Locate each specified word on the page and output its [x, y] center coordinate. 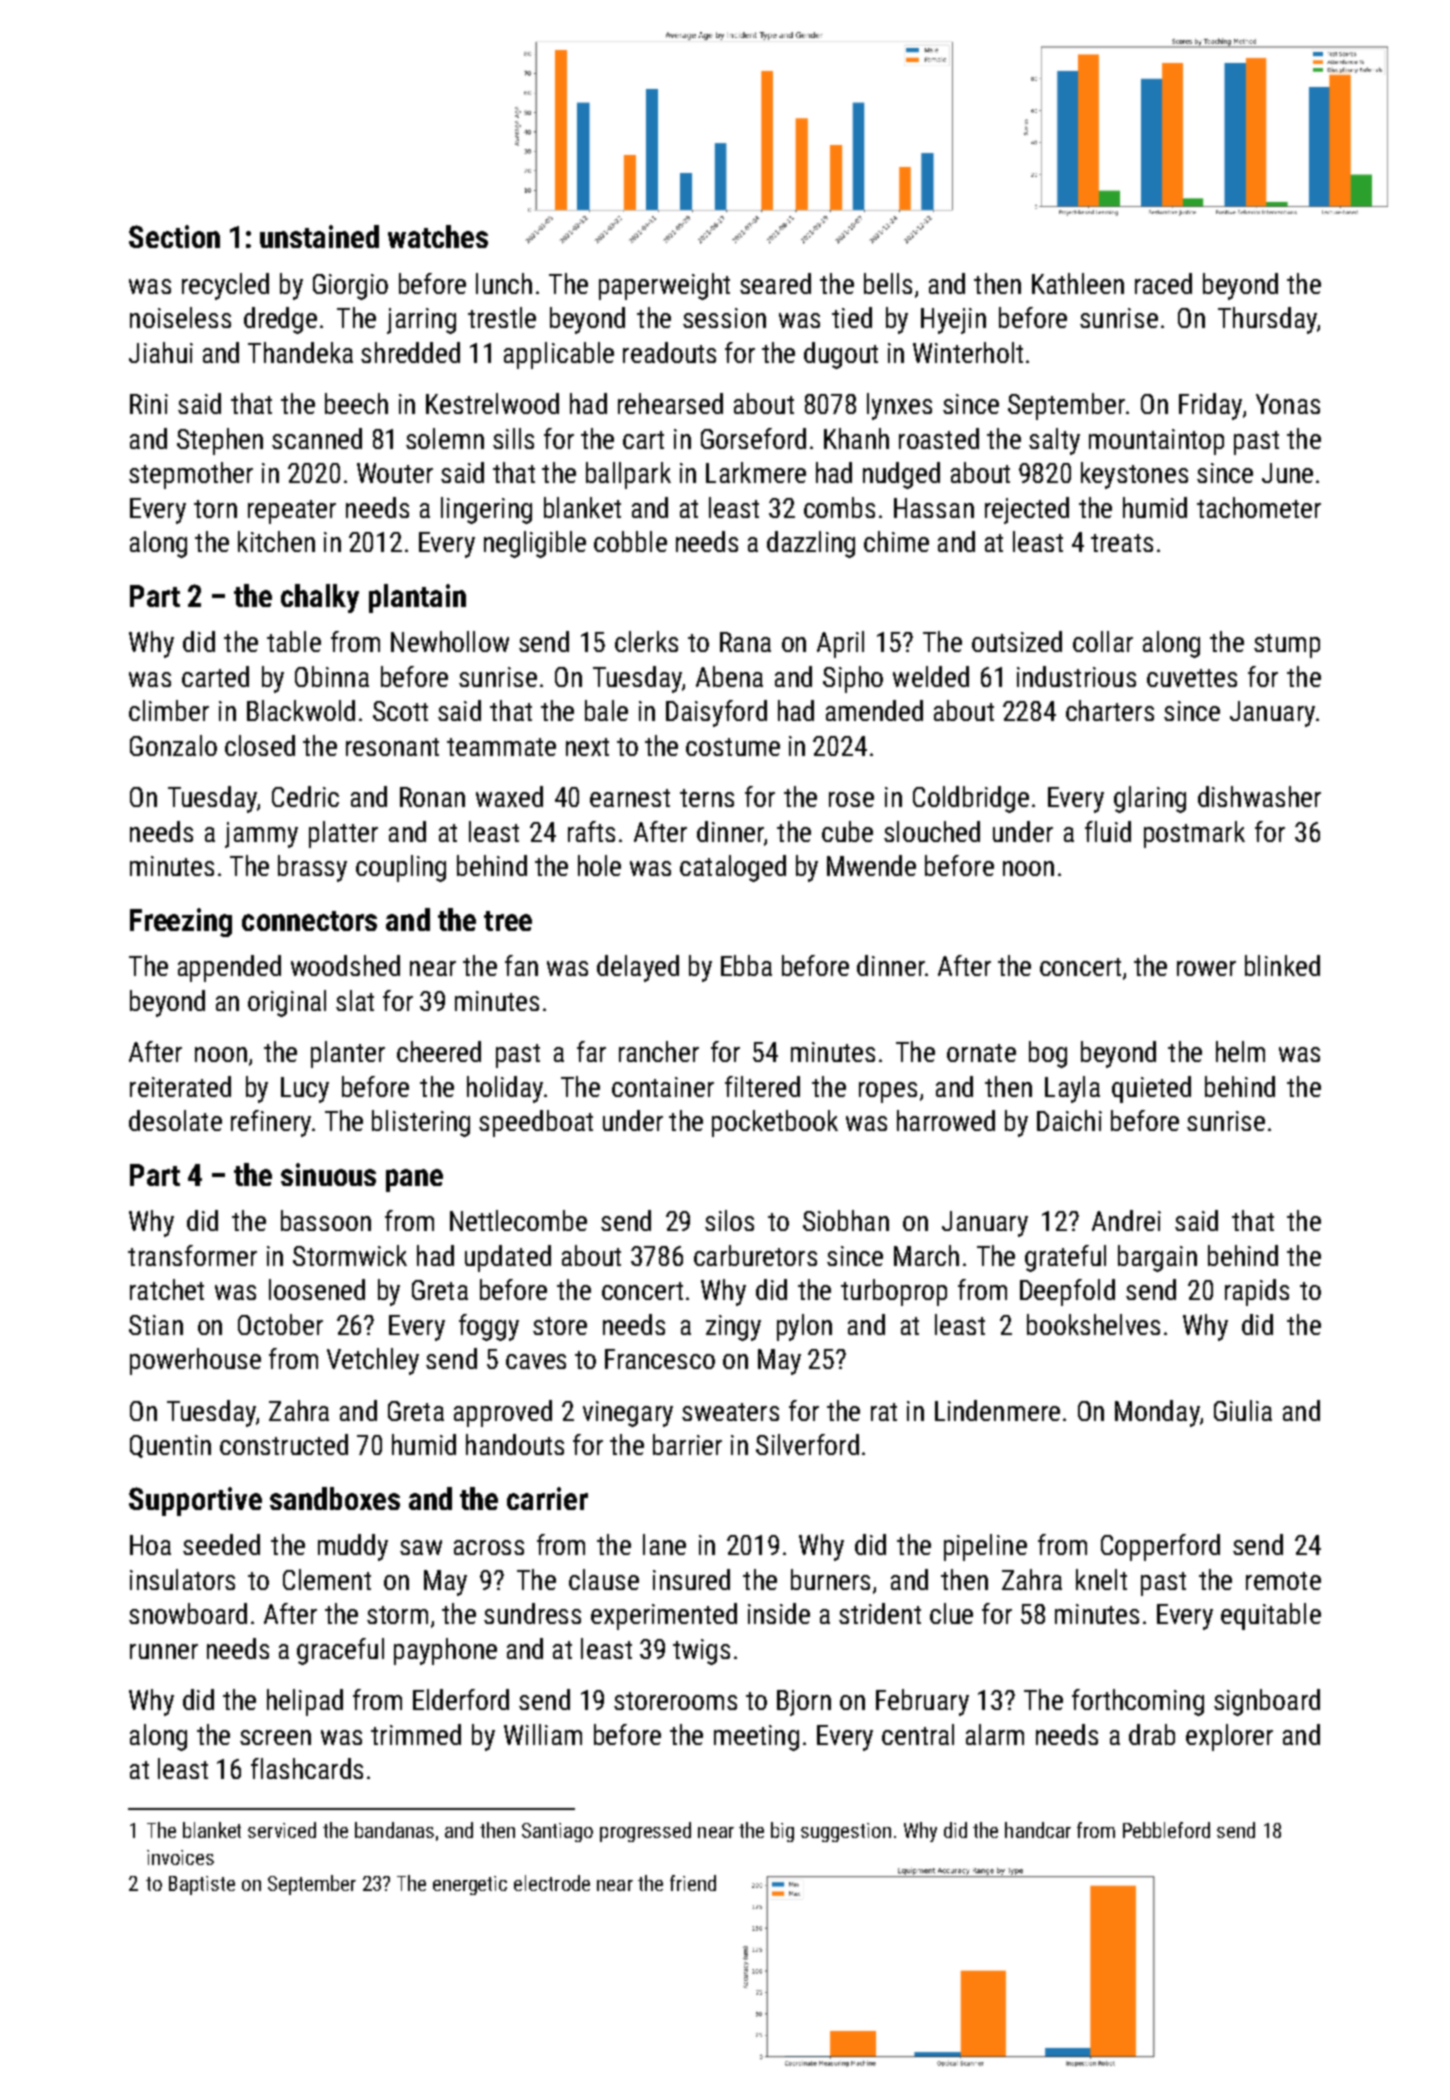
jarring [421, 321]
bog [1048, 1054]
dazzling [811, 544]
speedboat [536, 1123]
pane [414, 1180]
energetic [470, 1885]
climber [169, 710]
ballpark [628, 475]
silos [729, 1220]
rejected [1027, 510]
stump [1287, 646]
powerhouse [195, 1361]
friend [693, 1883]
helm [1240, 1051]
